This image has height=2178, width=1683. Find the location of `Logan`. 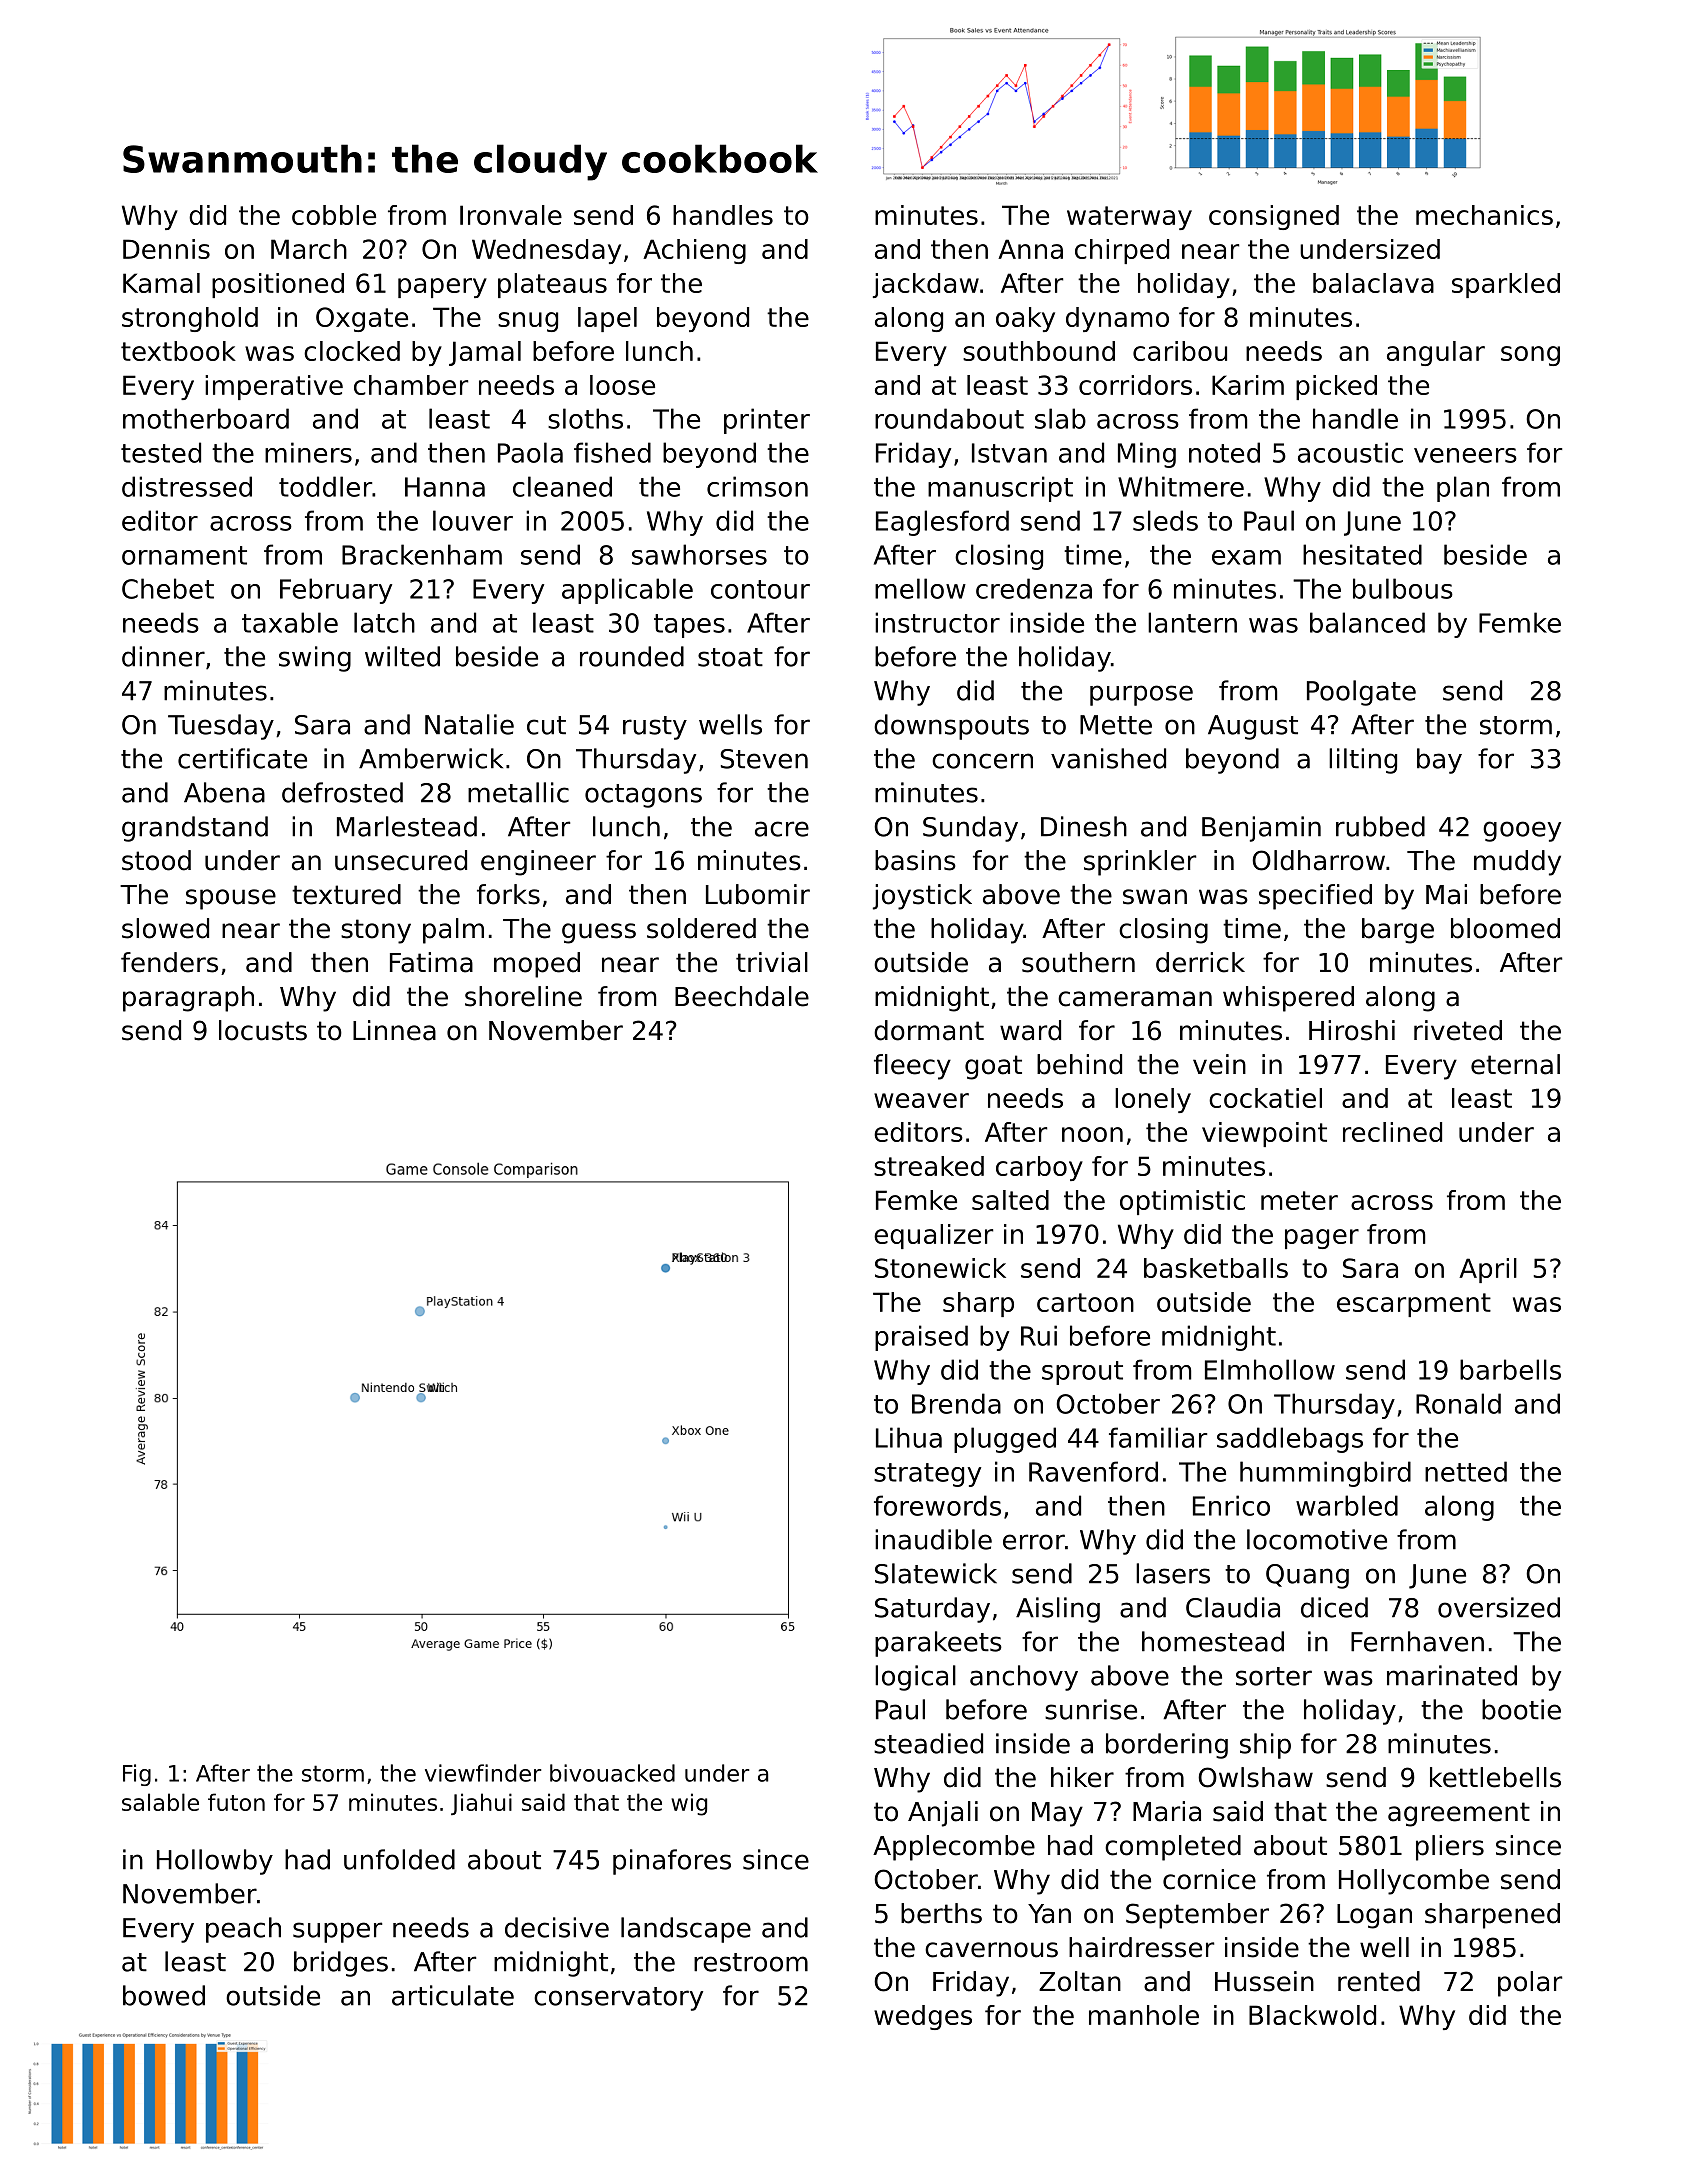

Logan is located at coordinates (1374, 1916).
